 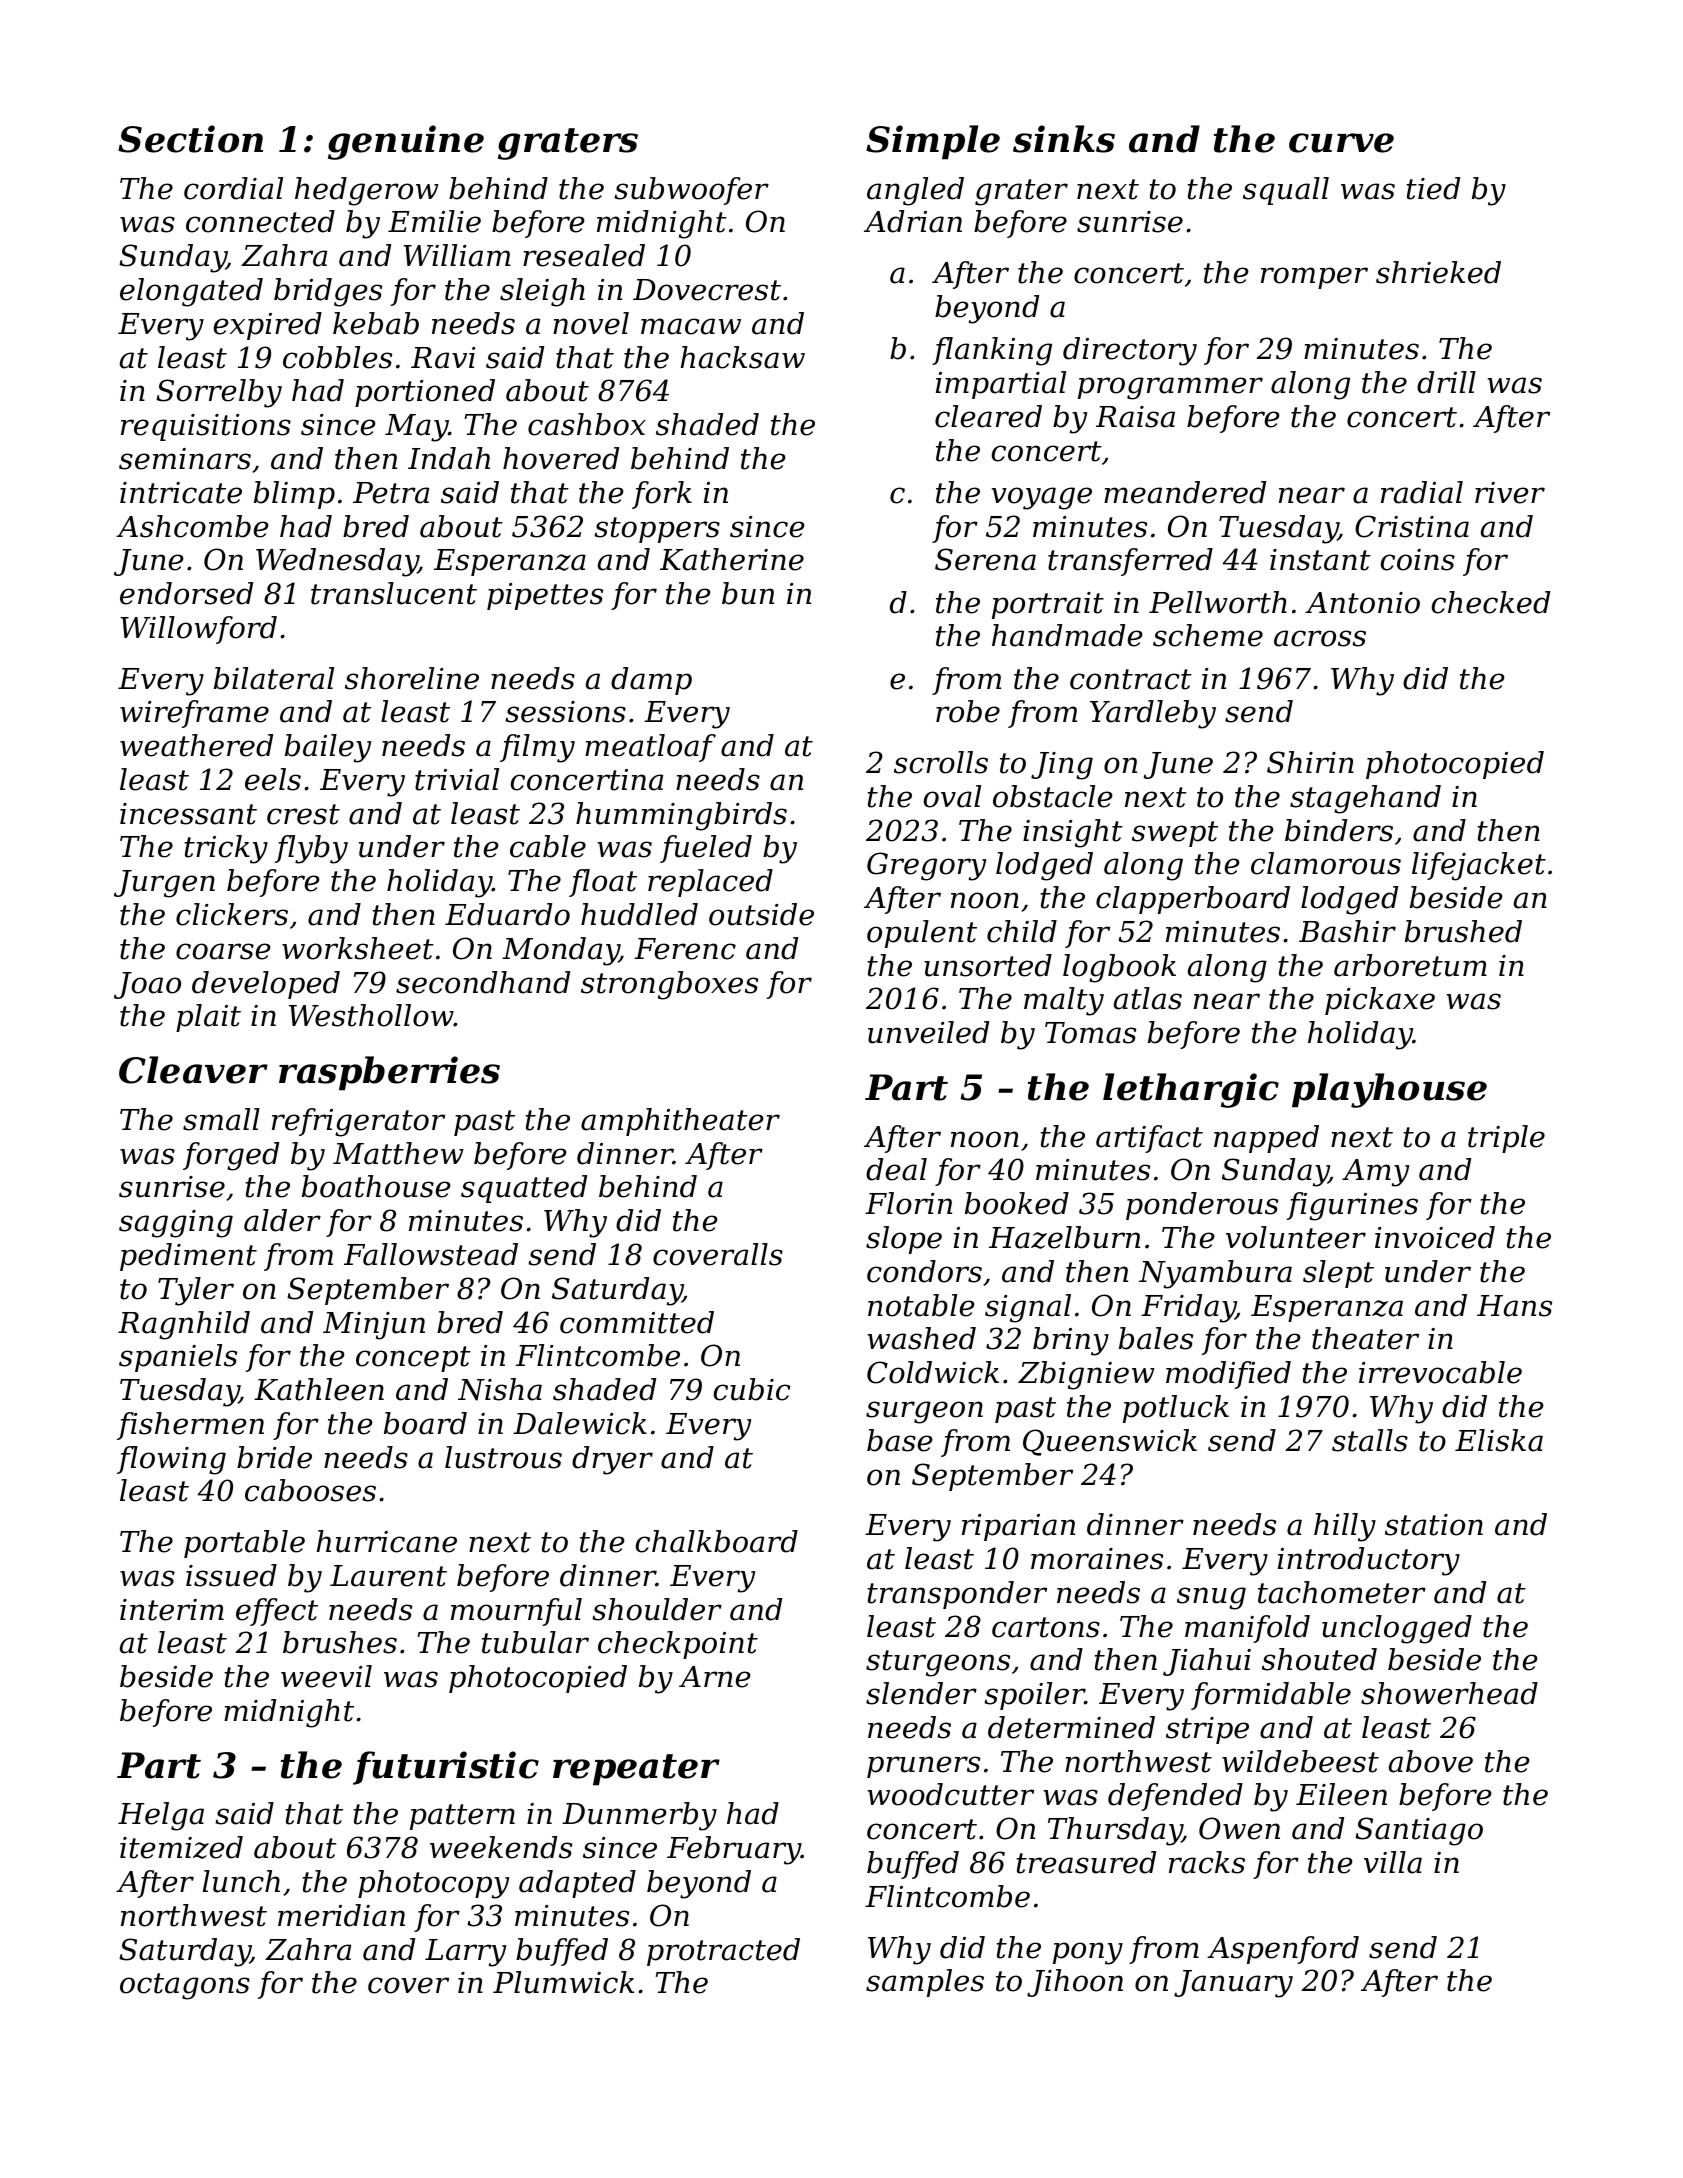 What do you see at coordinates (244, 1544) in the image?
I see `portable` at bounding box center [244, 1544].
